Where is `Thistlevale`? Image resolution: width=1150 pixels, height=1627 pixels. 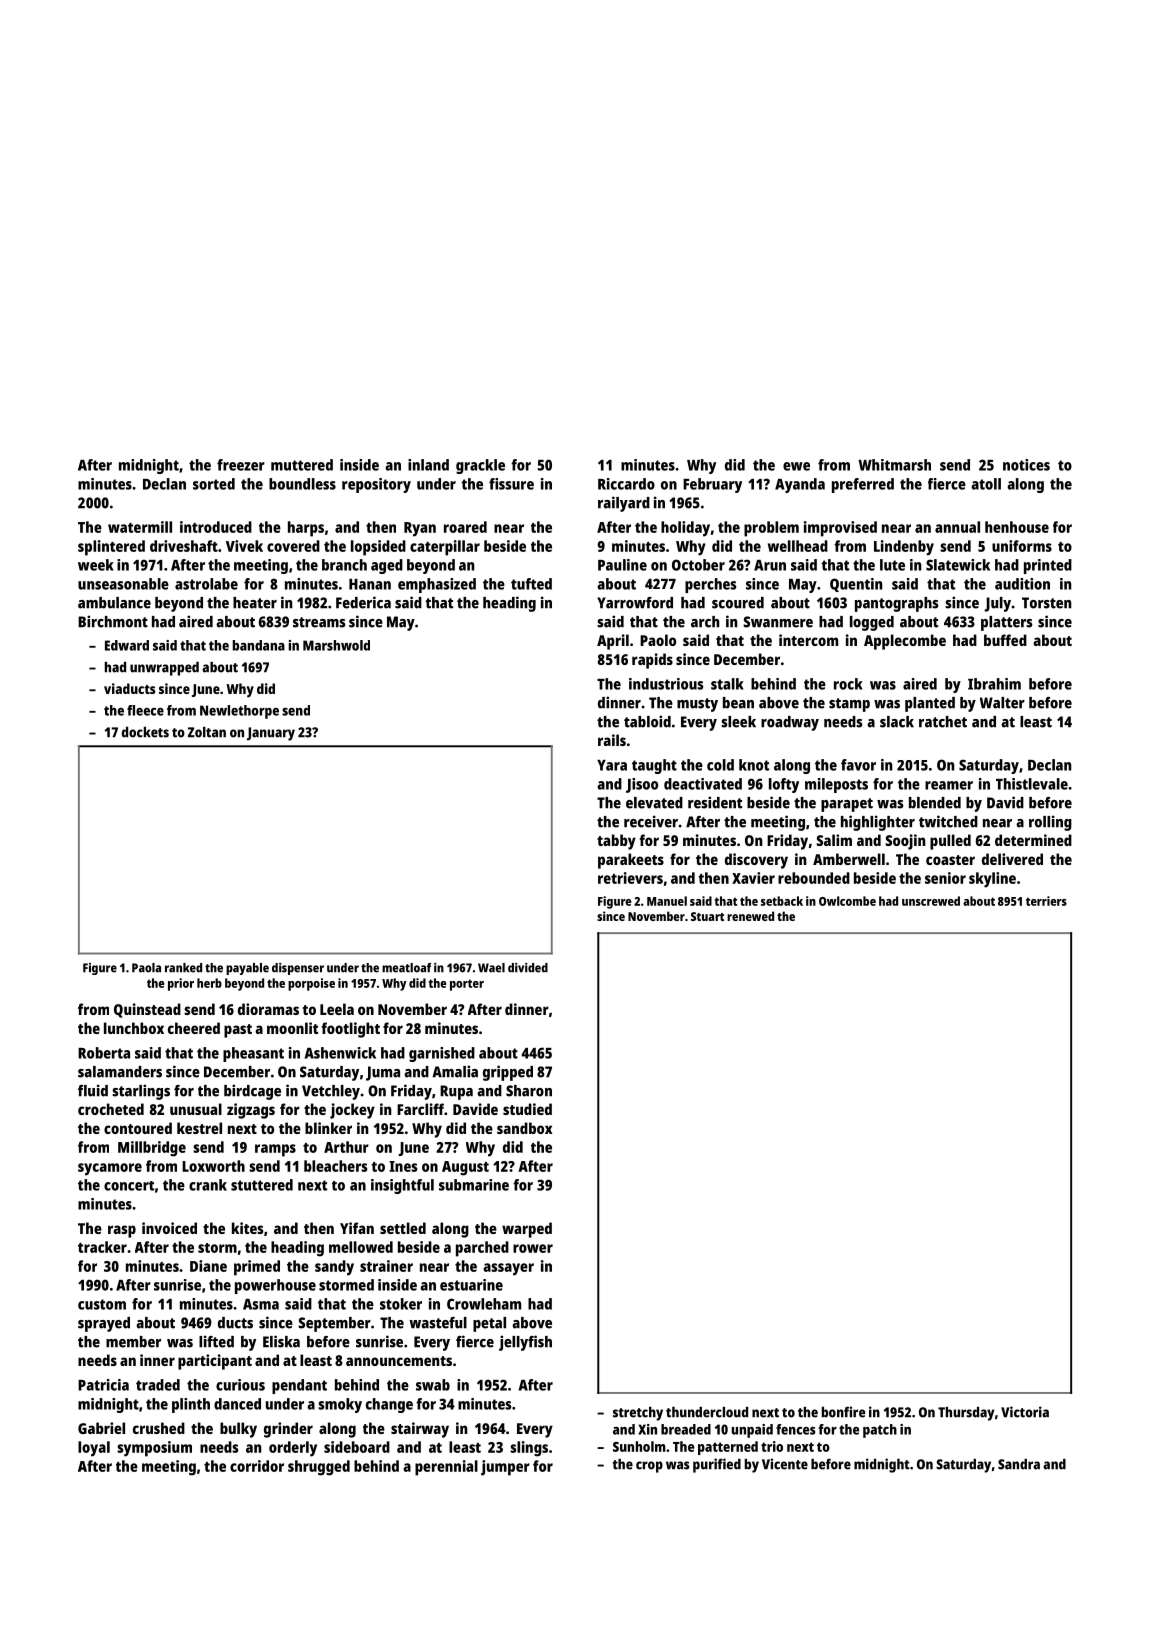 Thistlevale is located at coordinates (1032, 784).
